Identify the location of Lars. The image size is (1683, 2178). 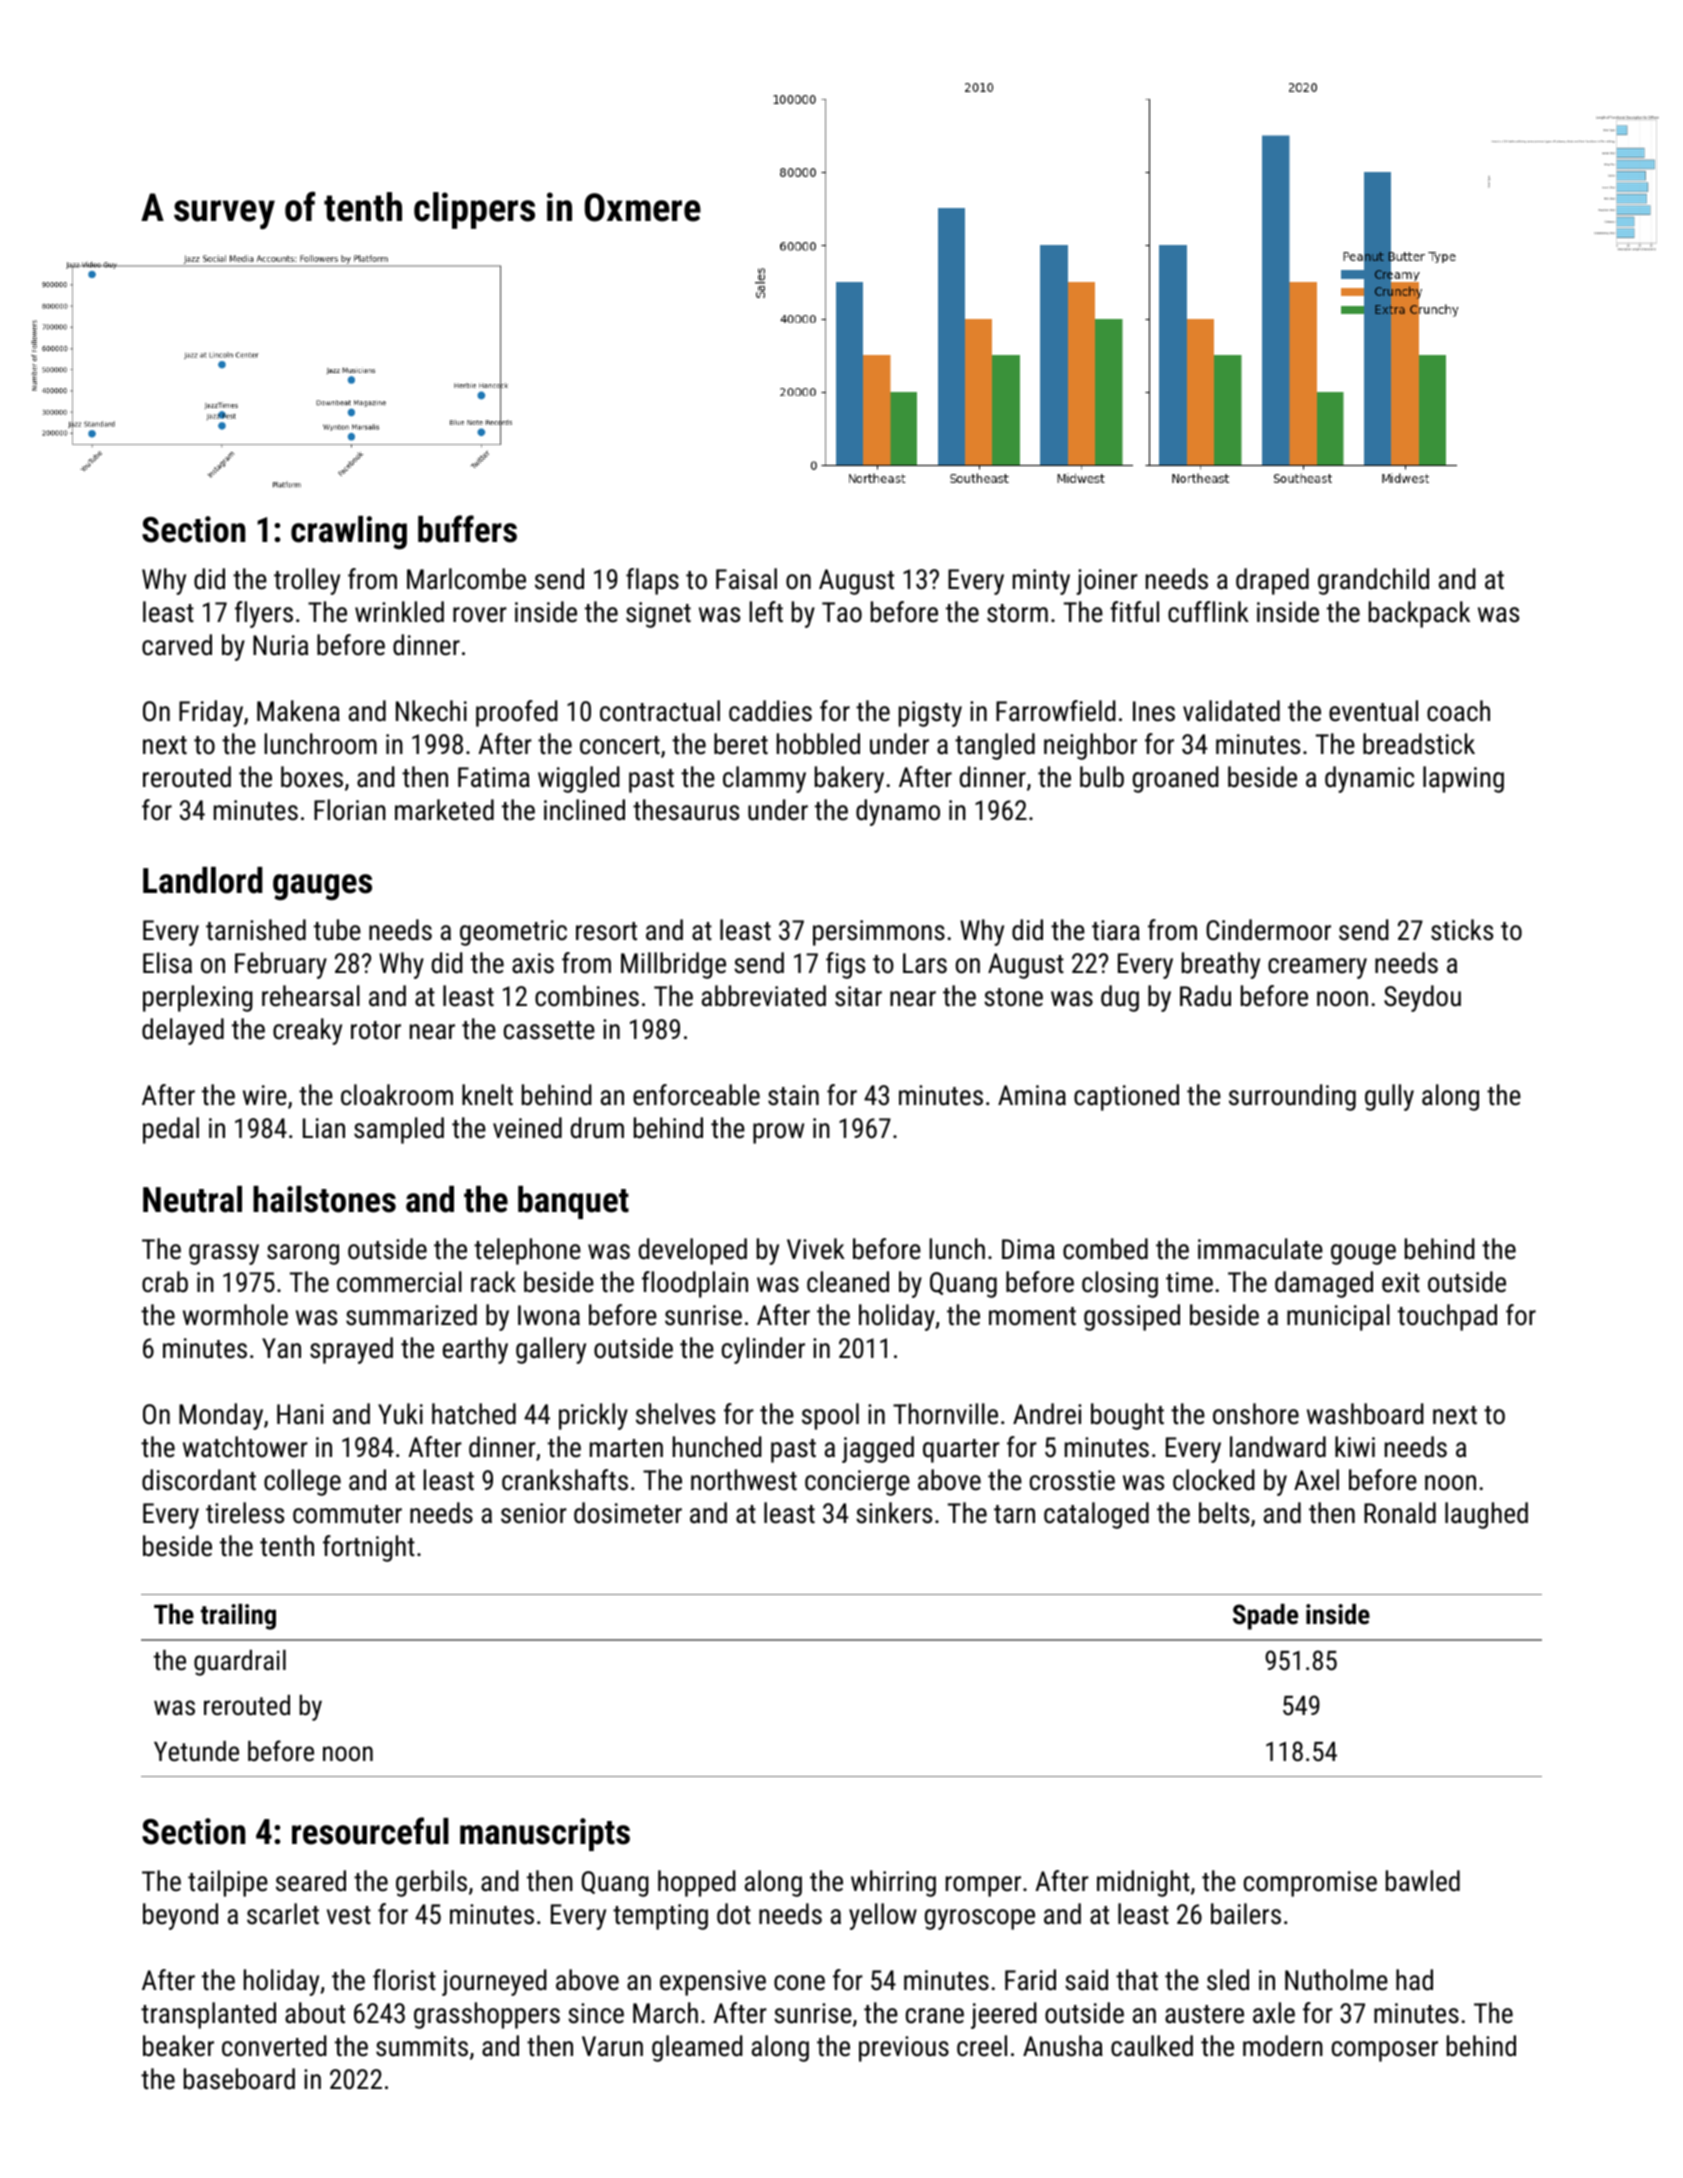
(925, 963).
